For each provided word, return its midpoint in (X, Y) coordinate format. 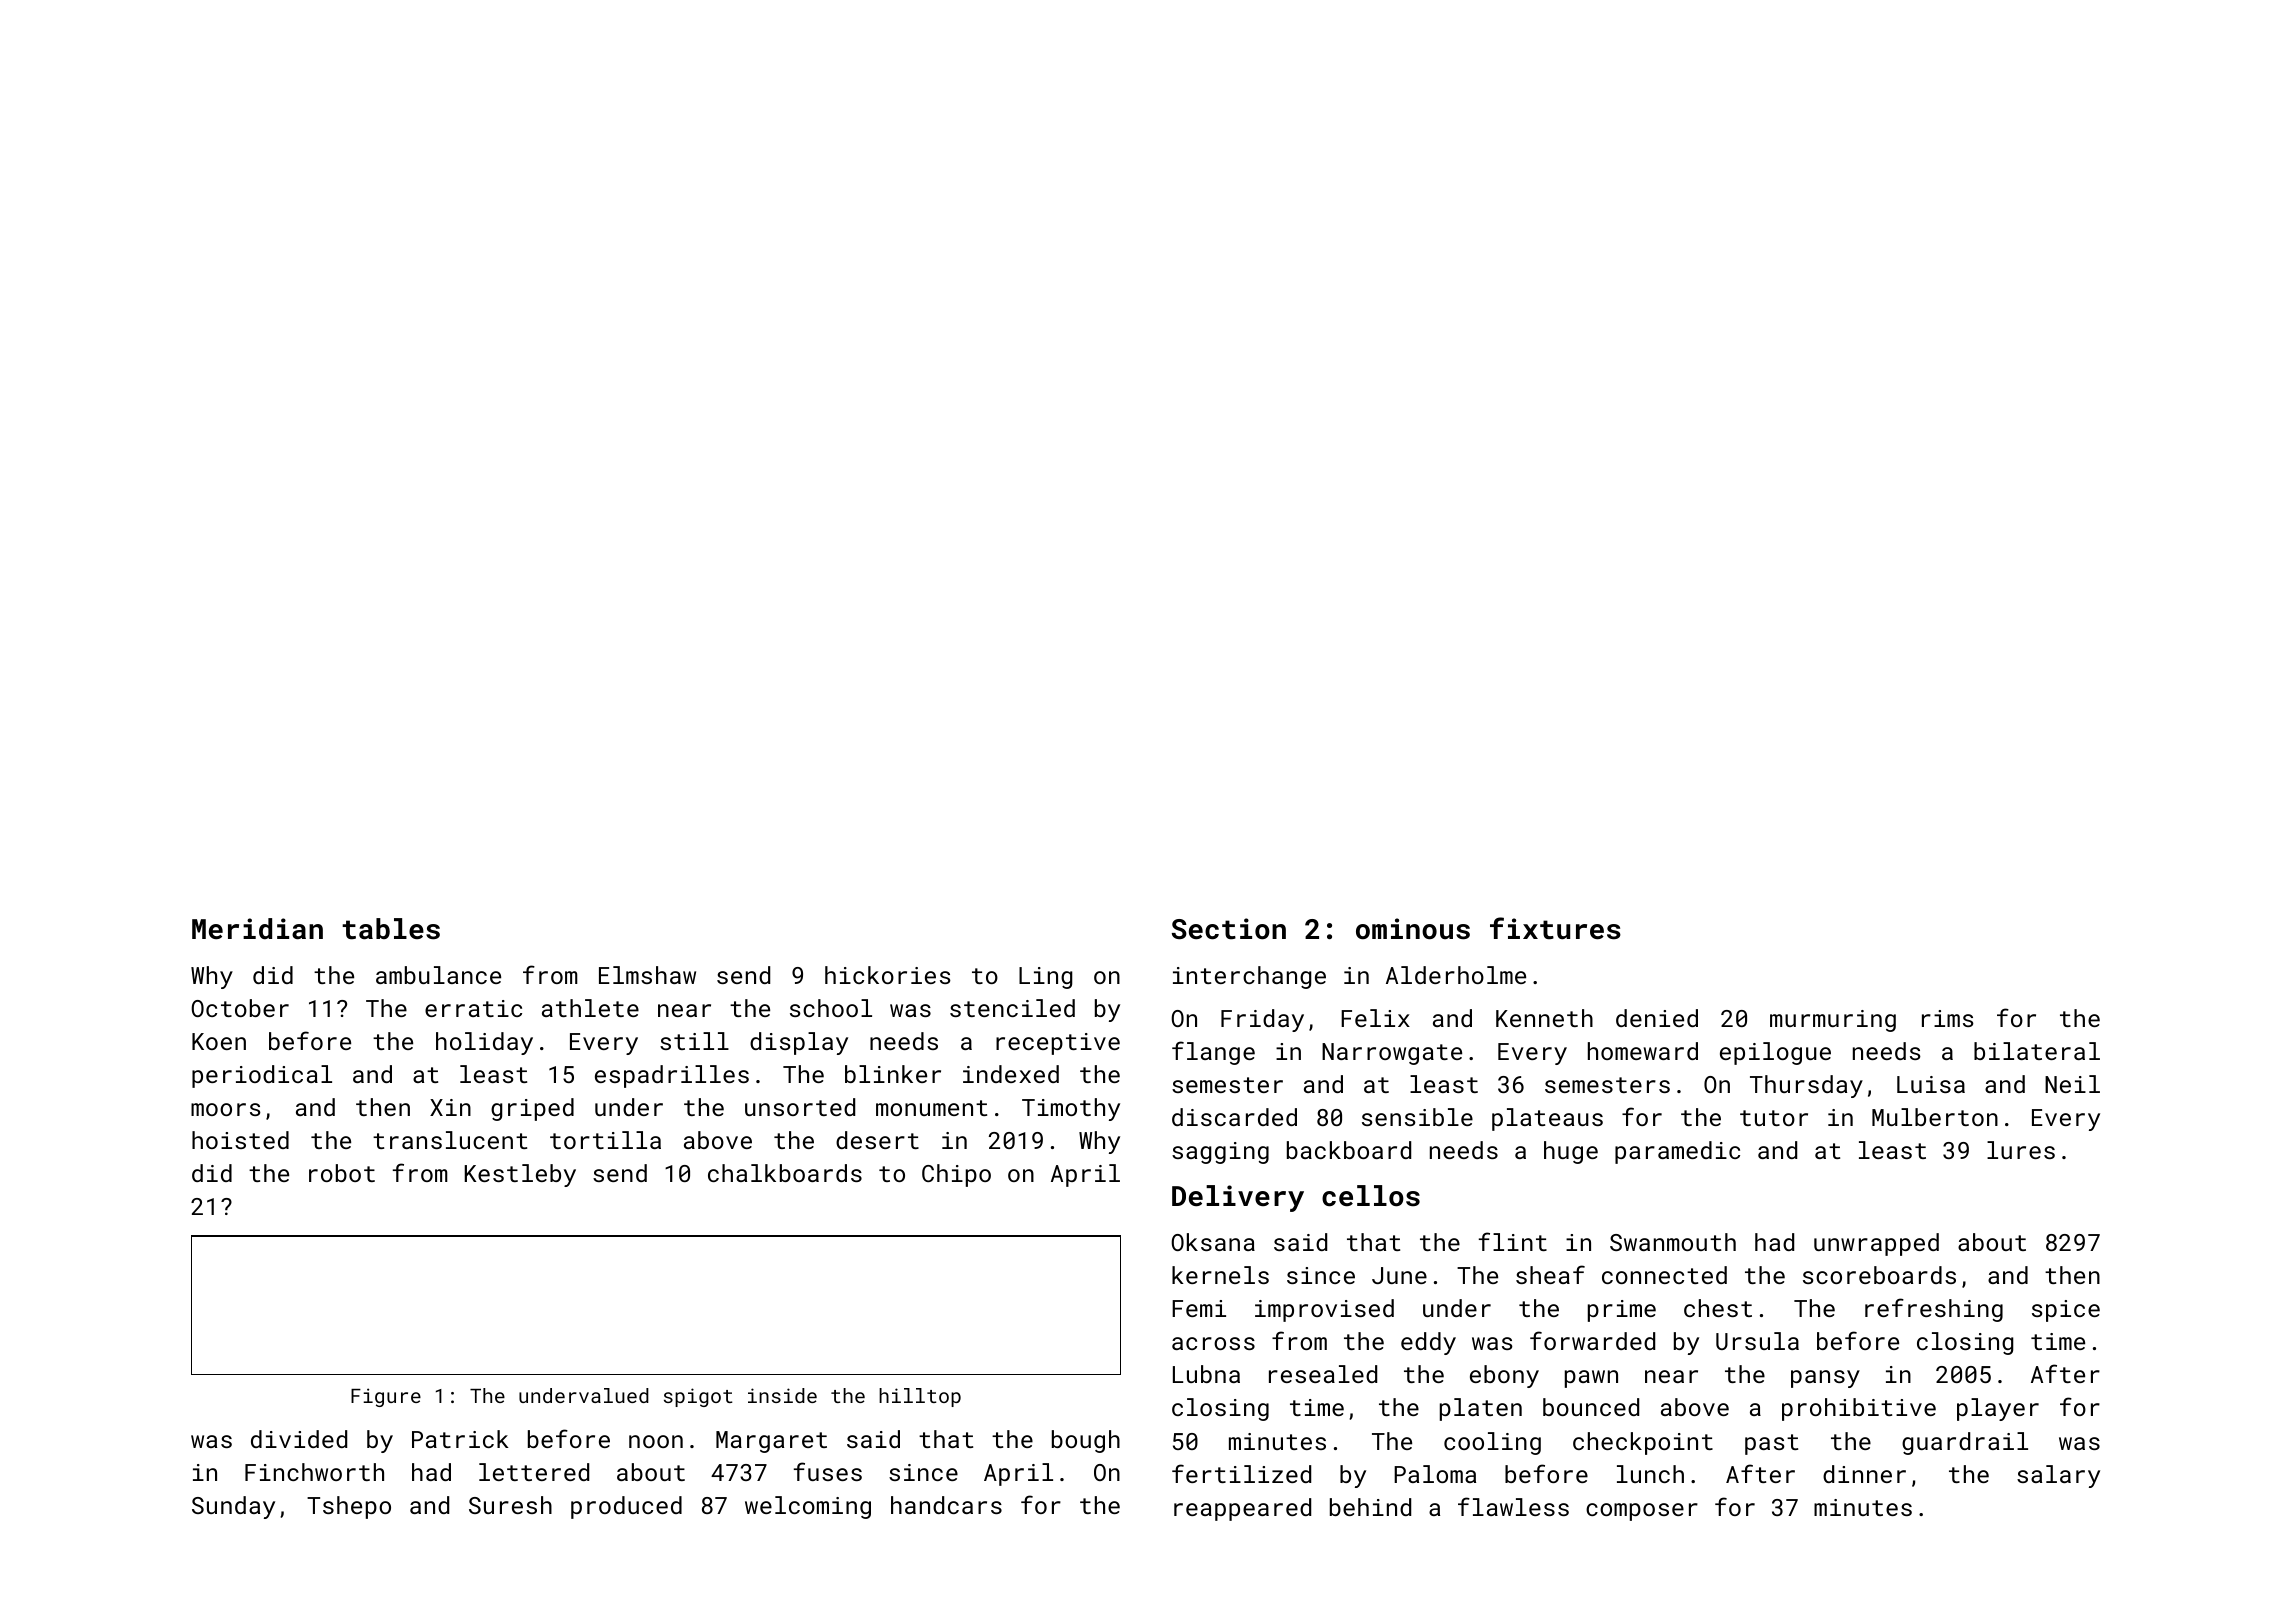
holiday (484, 1043)
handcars (946, 1505)
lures (2021, 1150)
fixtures (1555, 928)
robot (342, 1173)
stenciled (1012, 1008)
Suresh (510, 1505)
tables (391, 929)
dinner (1864, 1474)
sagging (1220, 1153)
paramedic (1677, 1152)
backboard (1349, 1150)
